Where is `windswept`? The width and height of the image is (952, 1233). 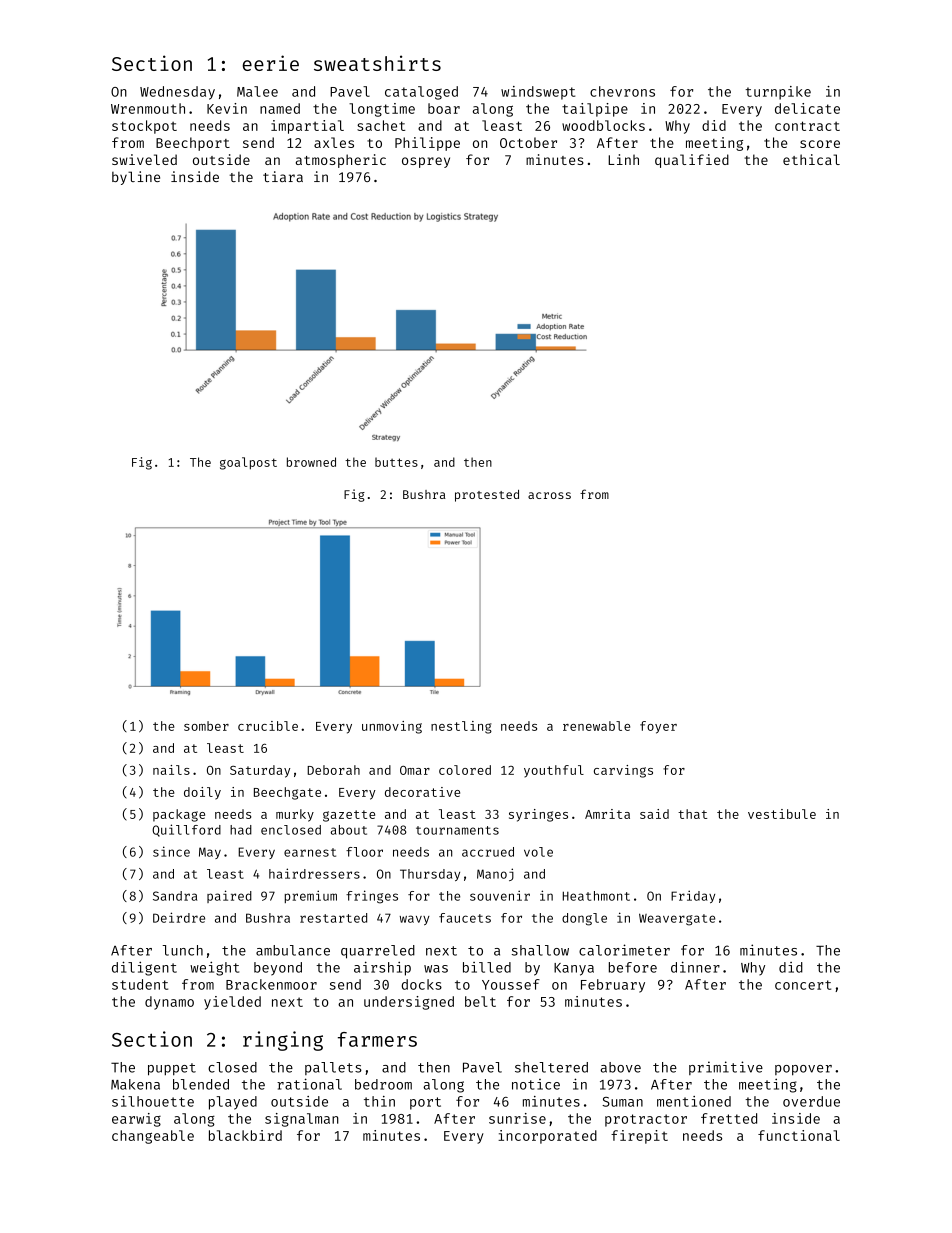 windswept is located at coordinates (538, 93).
